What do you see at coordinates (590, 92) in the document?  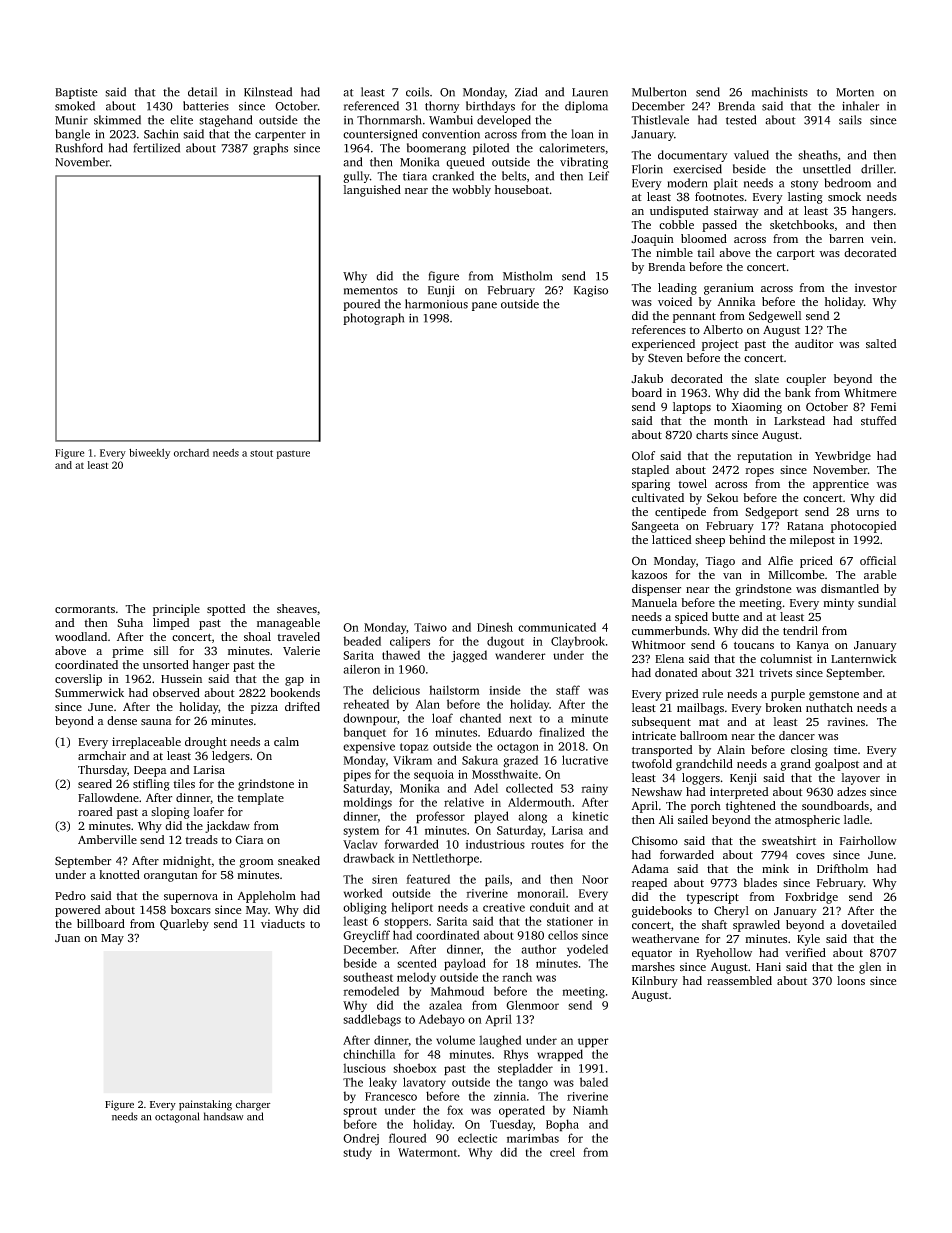 I see `Lauren` at bounding box center [590, 92].
